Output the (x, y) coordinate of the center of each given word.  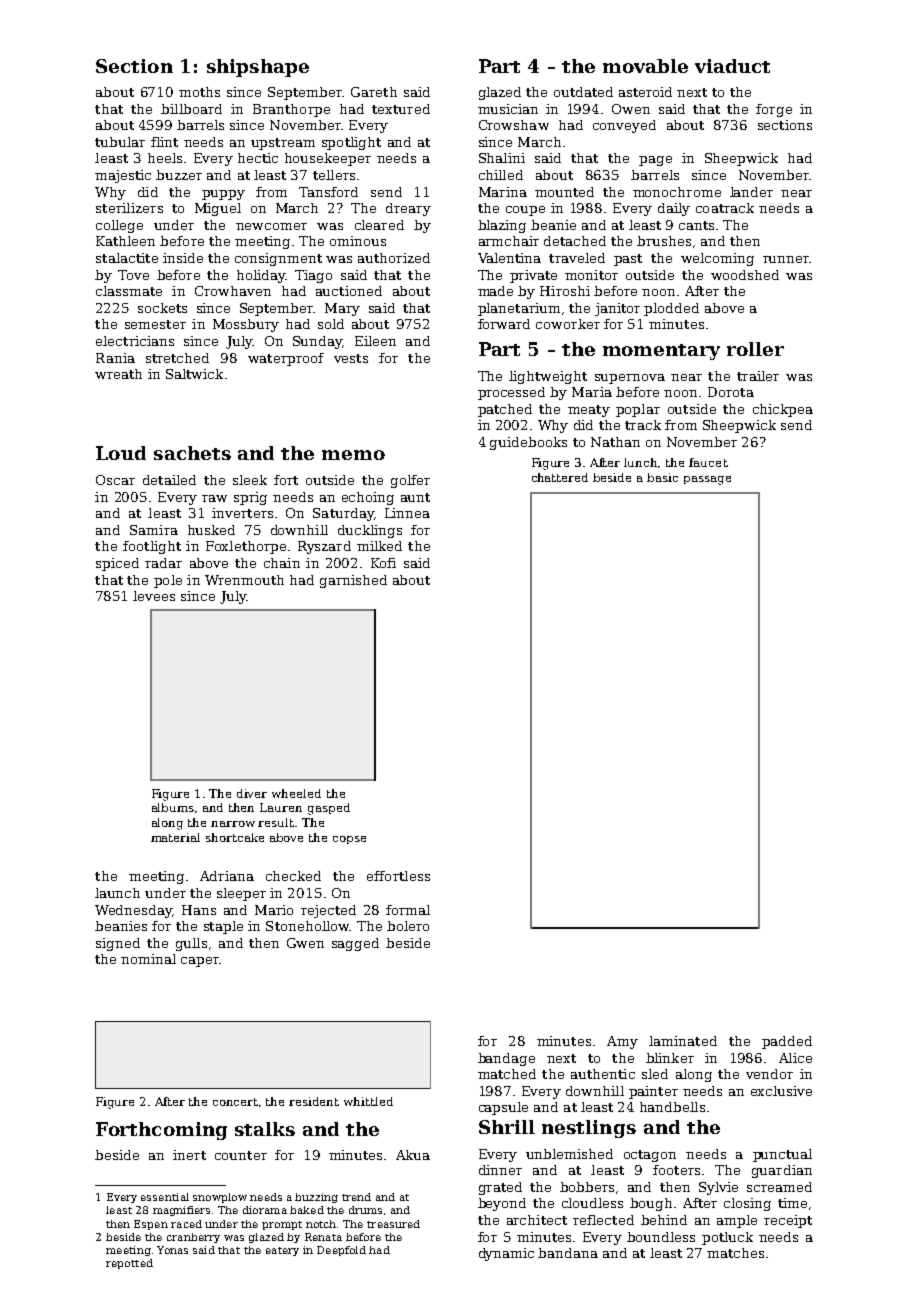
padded (787, 1042)
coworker (568, 324)
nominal (148, 959)
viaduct (732, 66)
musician (508, 109)
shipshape (258, 68)
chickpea (783, 410)
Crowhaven (233, 291)
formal (408, 910)
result (276, 822)
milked (379, 546)
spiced (117, 564)
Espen (151, 1225)
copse (349, 840)
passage (707, 480)
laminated (683, 1041)
